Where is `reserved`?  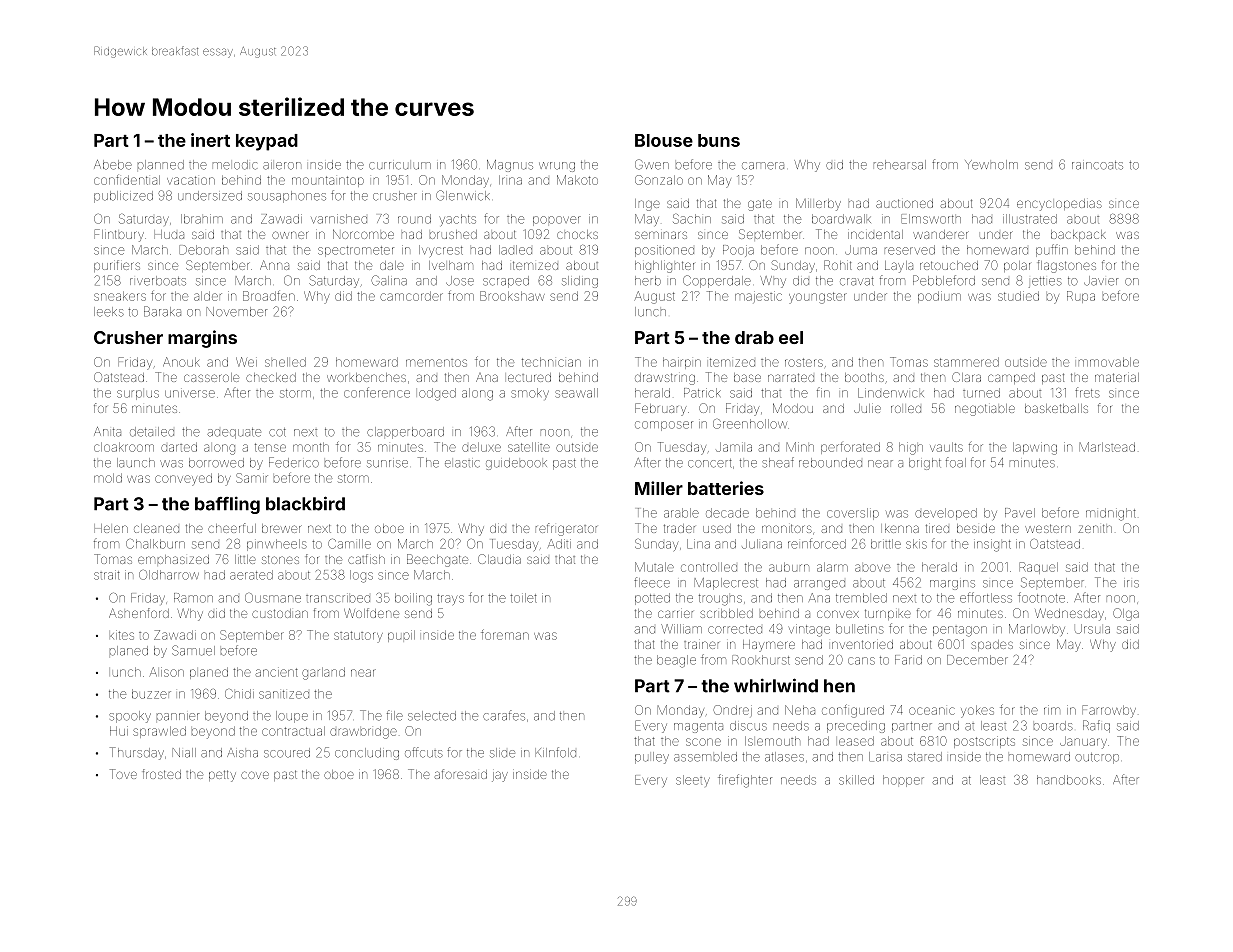
reserved is located at coordinates (910, 250).
